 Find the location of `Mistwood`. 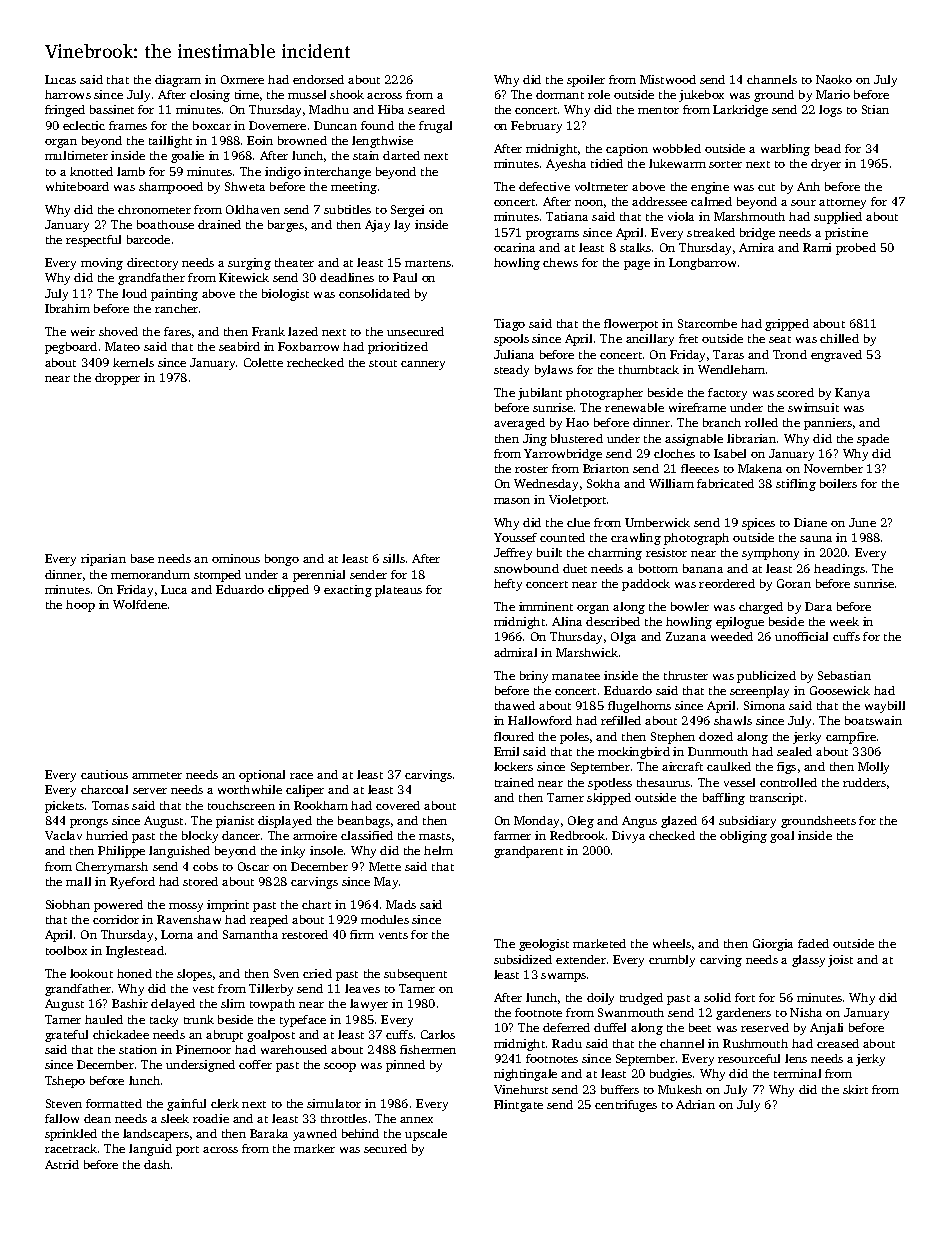

Mistwood is located at coordinates (668, 79).
